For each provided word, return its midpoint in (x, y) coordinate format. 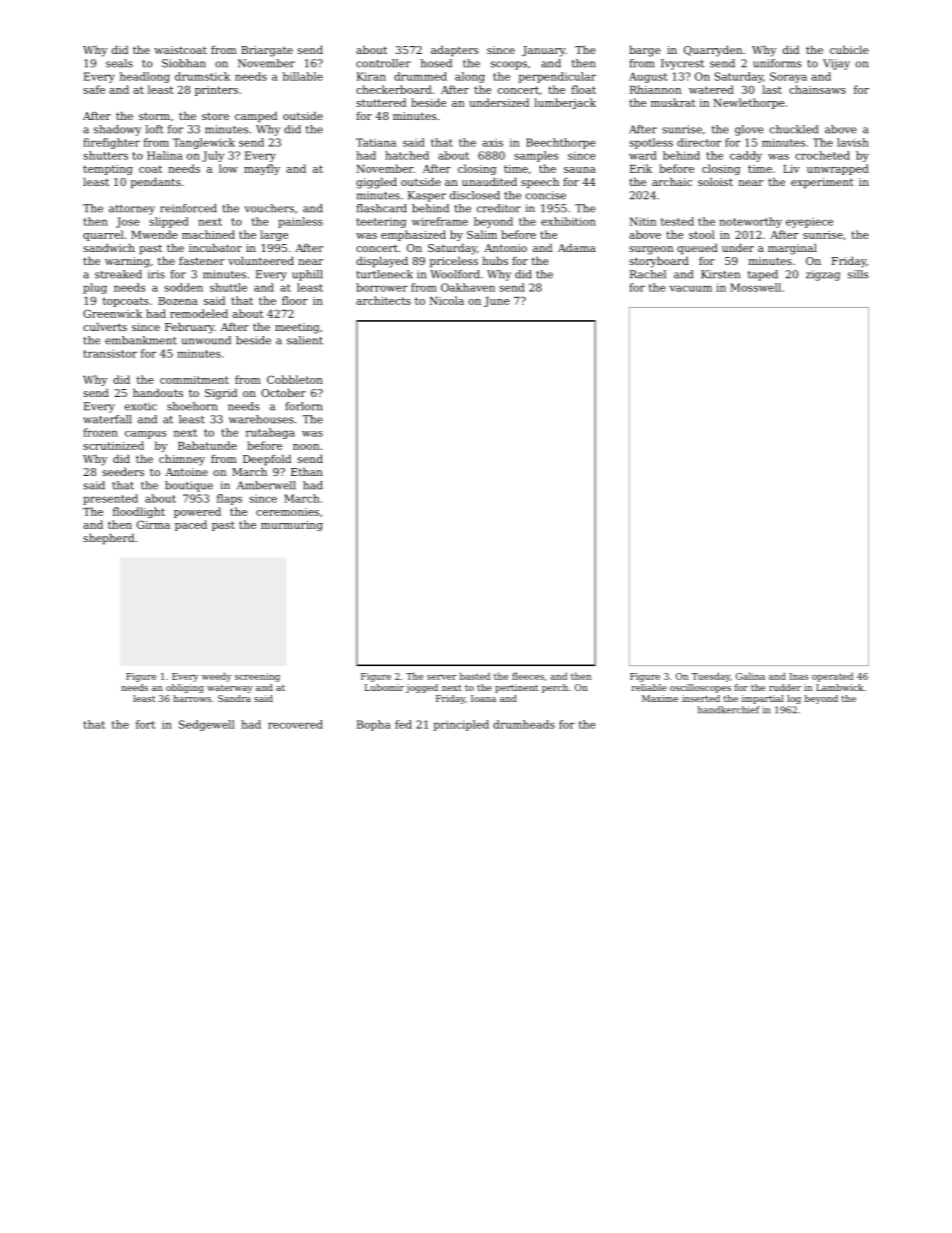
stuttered (381, 102)
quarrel (103, 235)
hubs (495, 260)
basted (475, 676)
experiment (822, 183)
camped (256, 117)
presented (110, 499)
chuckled (794, 129)
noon (306, 447)
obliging (185, 688)
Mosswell (755, 287)
